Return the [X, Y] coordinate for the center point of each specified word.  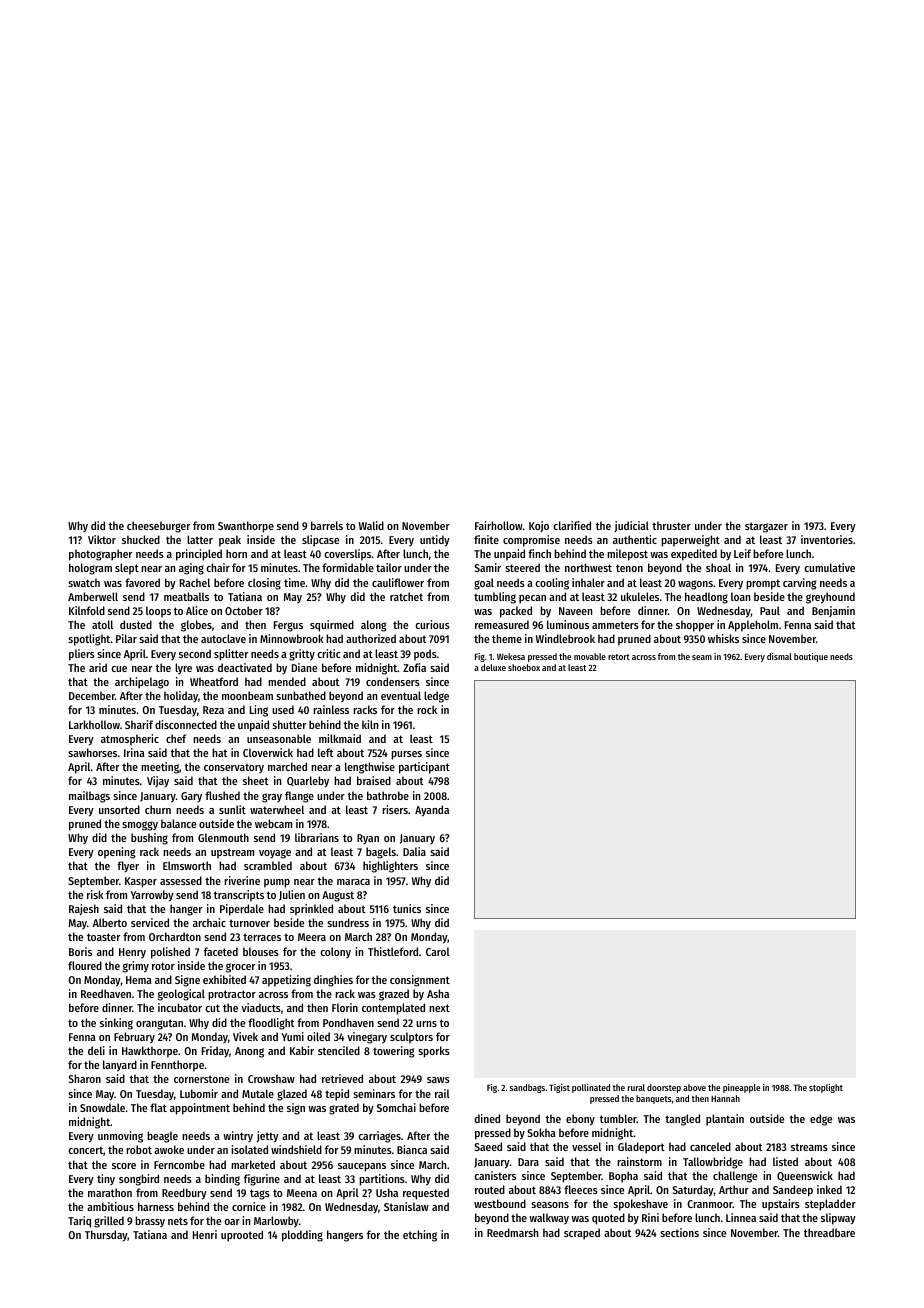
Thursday [106, 1236]
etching [420, 1236]
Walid [371, 525]
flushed [222, 795]
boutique [811, 657]
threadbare [829, 1232]
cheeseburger [158, 527]
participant [424, 768]
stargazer [766, 527]
